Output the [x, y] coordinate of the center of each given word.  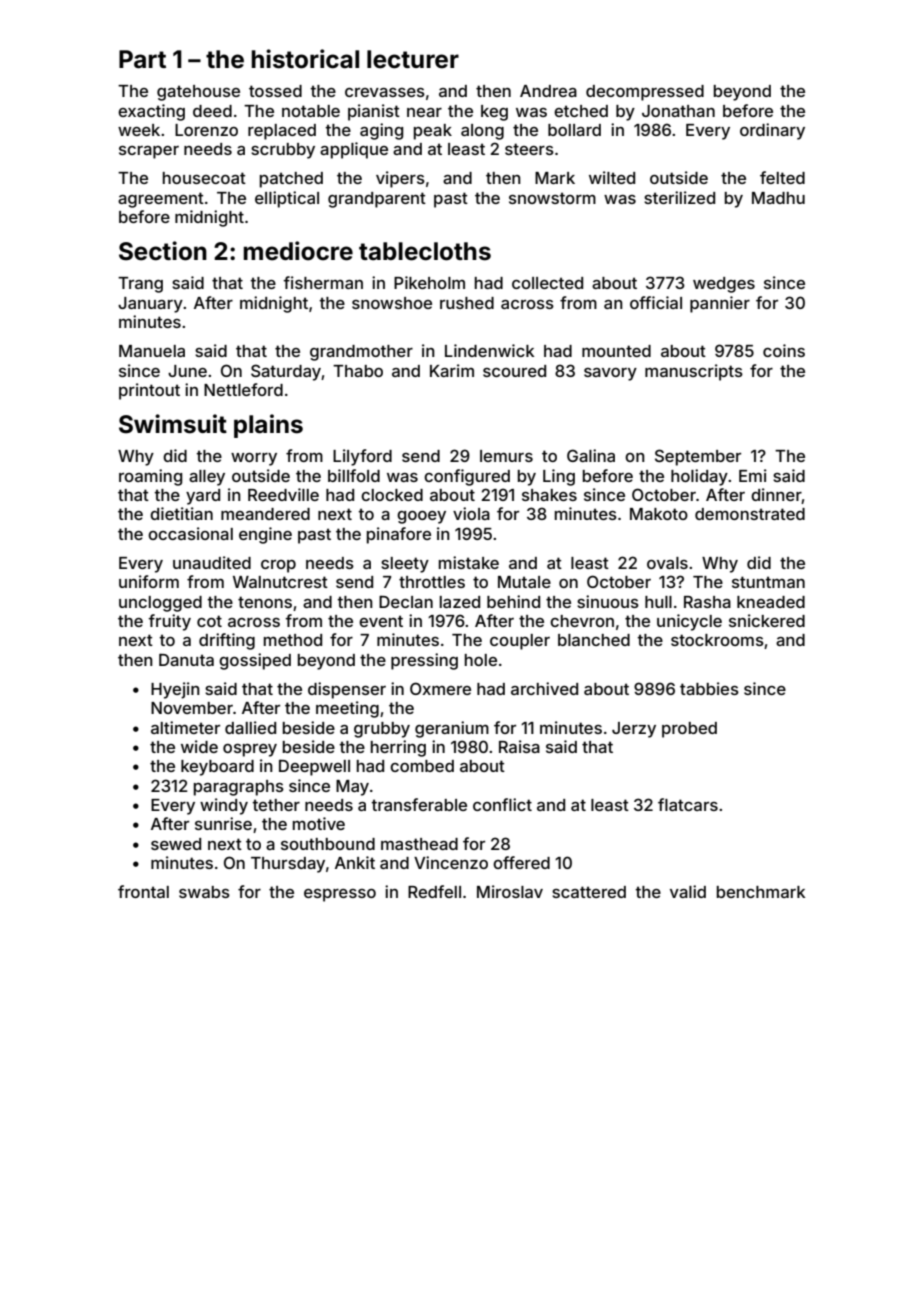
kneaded [771, 602]
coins [784, 350]
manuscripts [694, 372]
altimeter [185, 727]
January [150, 305]
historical [305, 59]
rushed [467, 303]
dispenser [347, 690]
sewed [176, 844]
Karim [452, 370]
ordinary [772, 131]
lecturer [413, 59]
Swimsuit [173, 424]
